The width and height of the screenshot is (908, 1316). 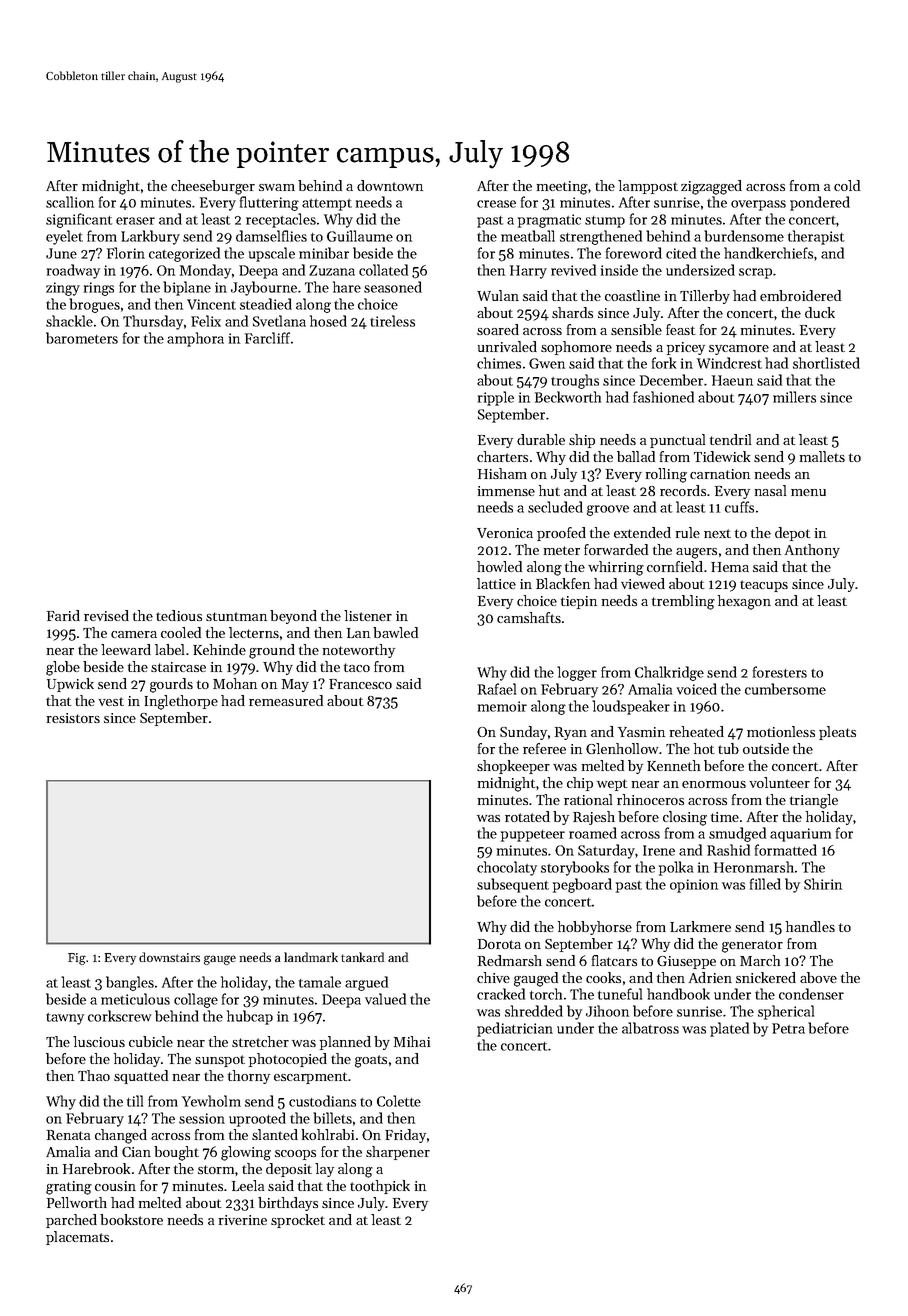 I want to click on motionless, so click(x=781, y=731).
